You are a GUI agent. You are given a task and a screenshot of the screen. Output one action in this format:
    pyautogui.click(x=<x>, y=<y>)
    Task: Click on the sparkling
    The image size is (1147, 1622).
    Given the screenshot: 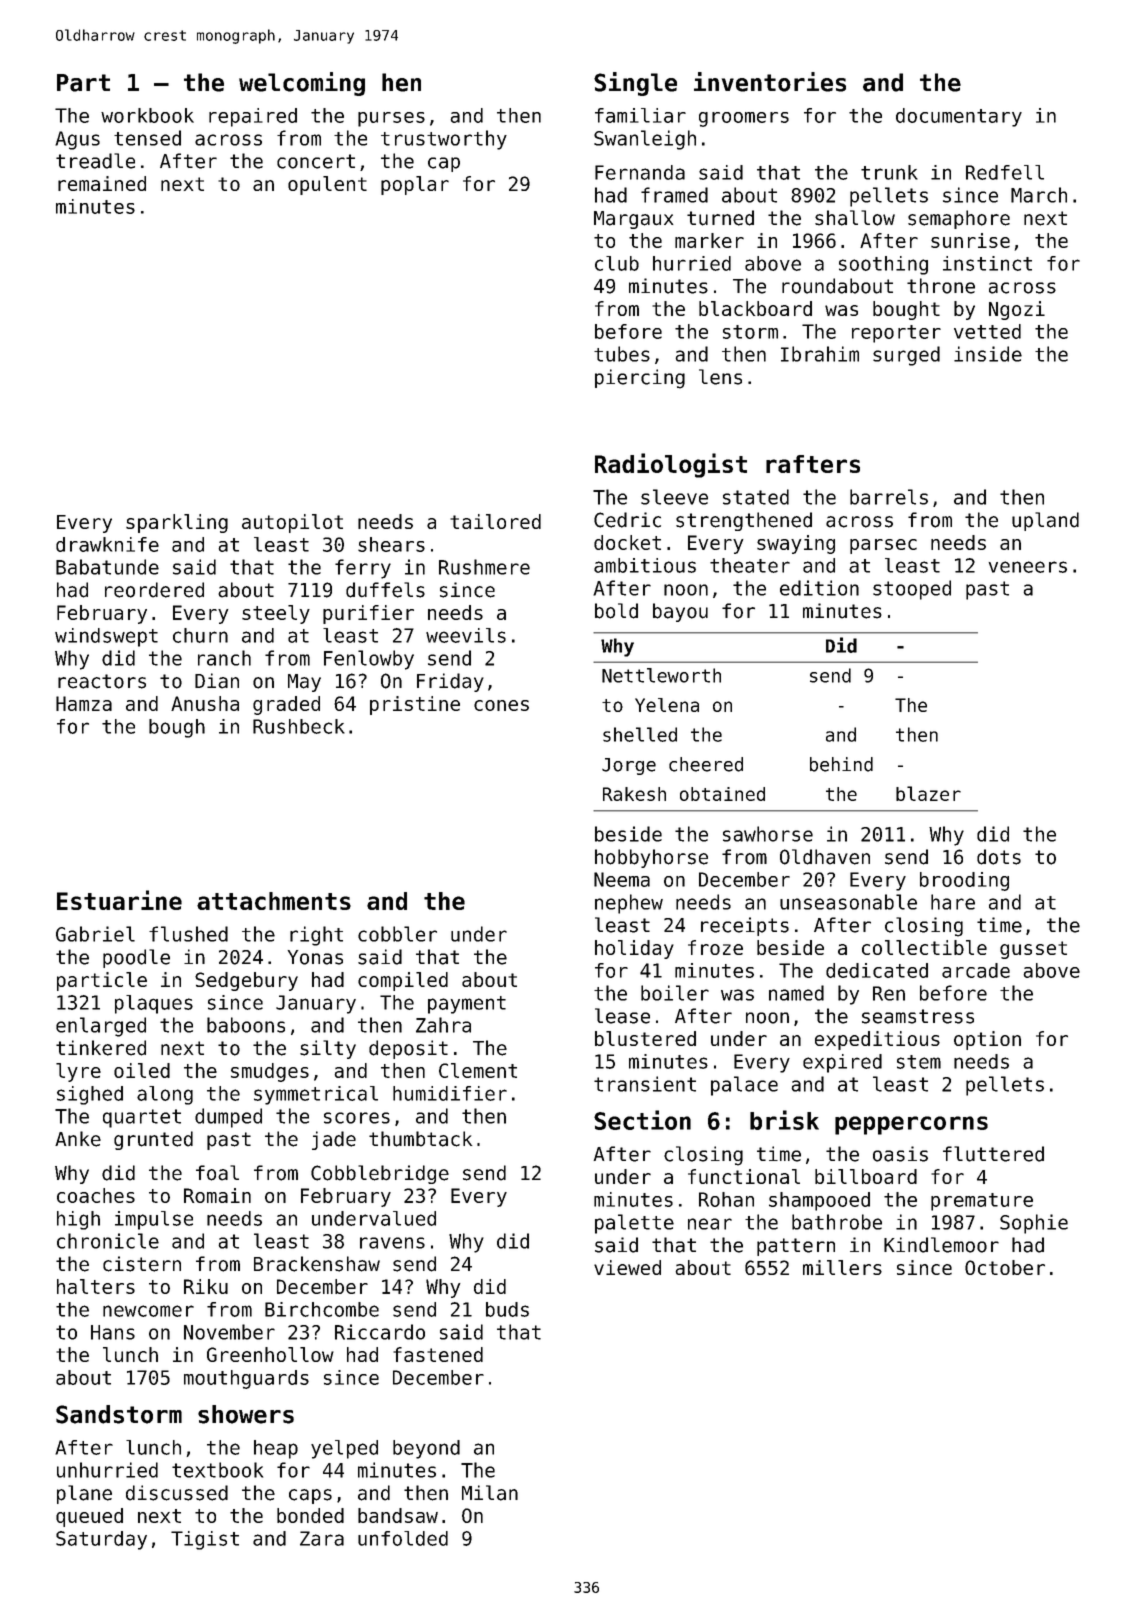 What is the action you would take?
    pyautogui.click(x=177, y=523)
